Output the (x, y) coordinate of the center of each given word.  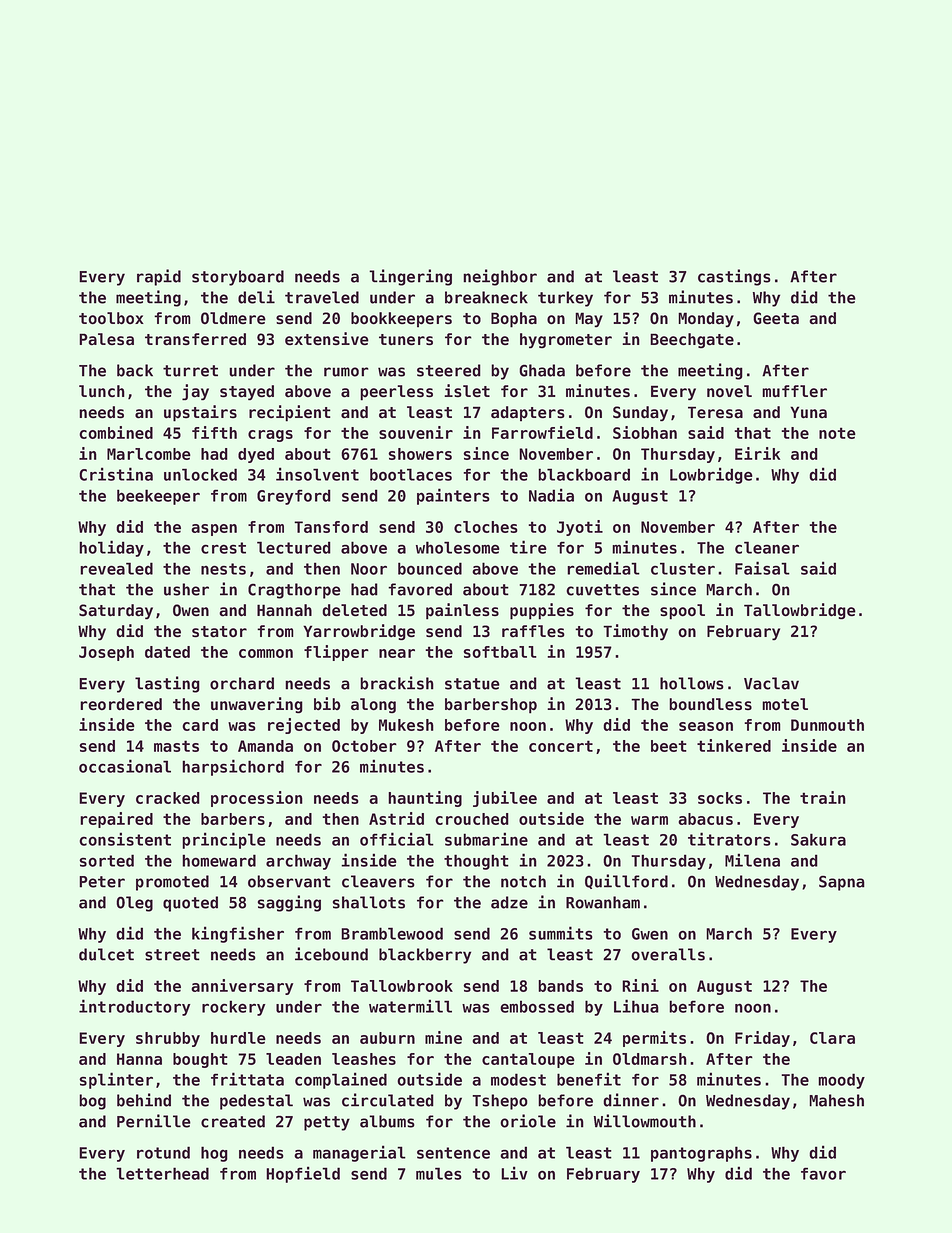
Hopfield (303, 1174)
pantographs (701, 1154)
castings (734, 277)
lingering (410, 277)
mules (439, 1173)
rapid (159, 277)
